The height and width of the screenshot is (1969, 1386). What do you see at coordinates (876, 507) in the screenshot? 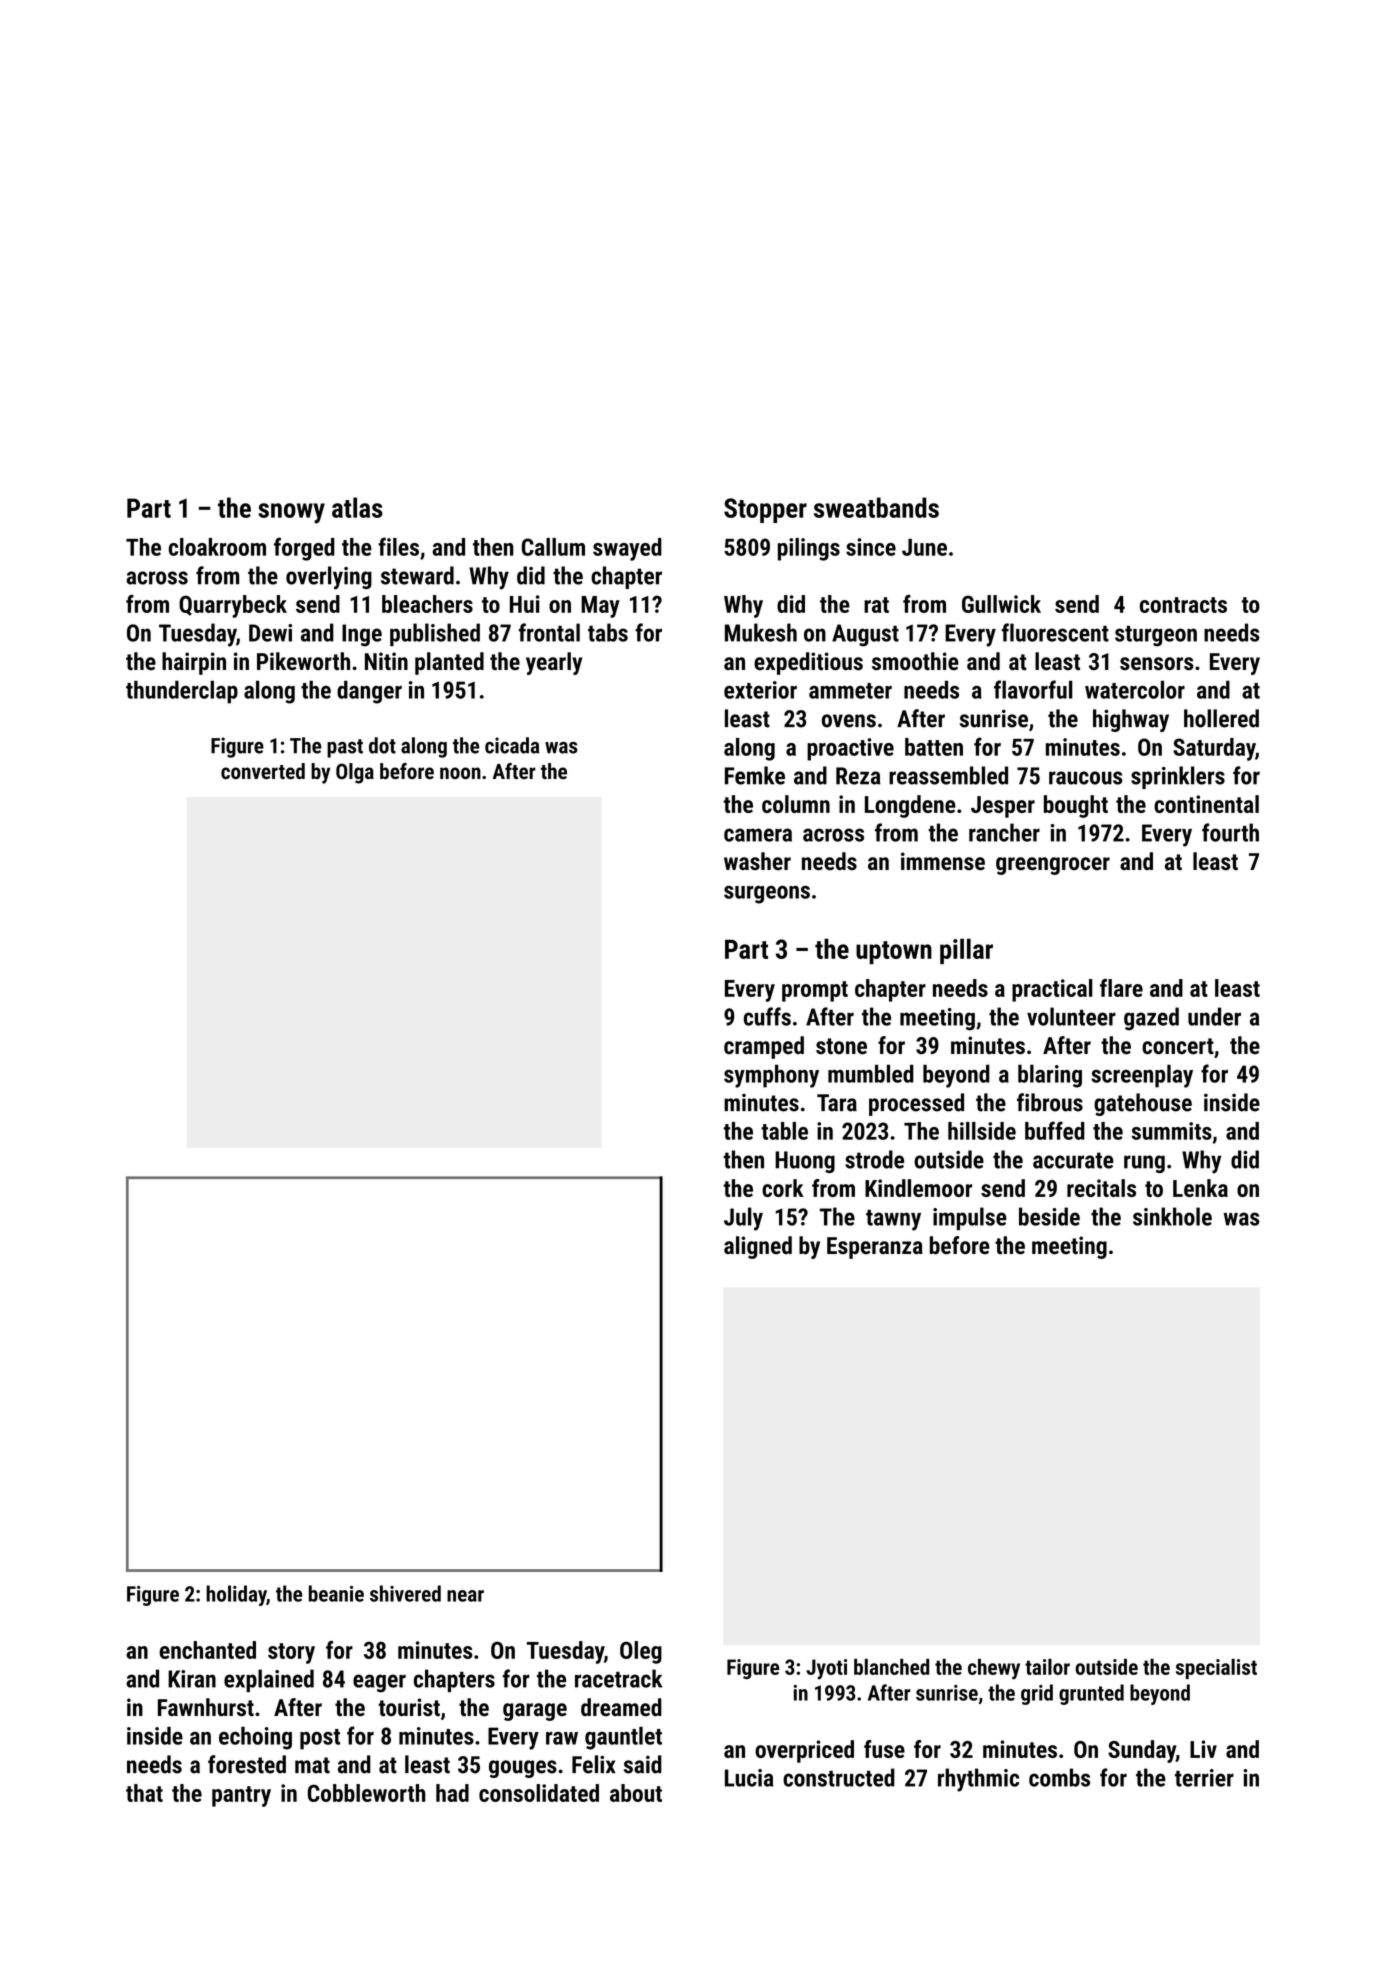
I see `sweatbands` at bounding box center [876, 507].
